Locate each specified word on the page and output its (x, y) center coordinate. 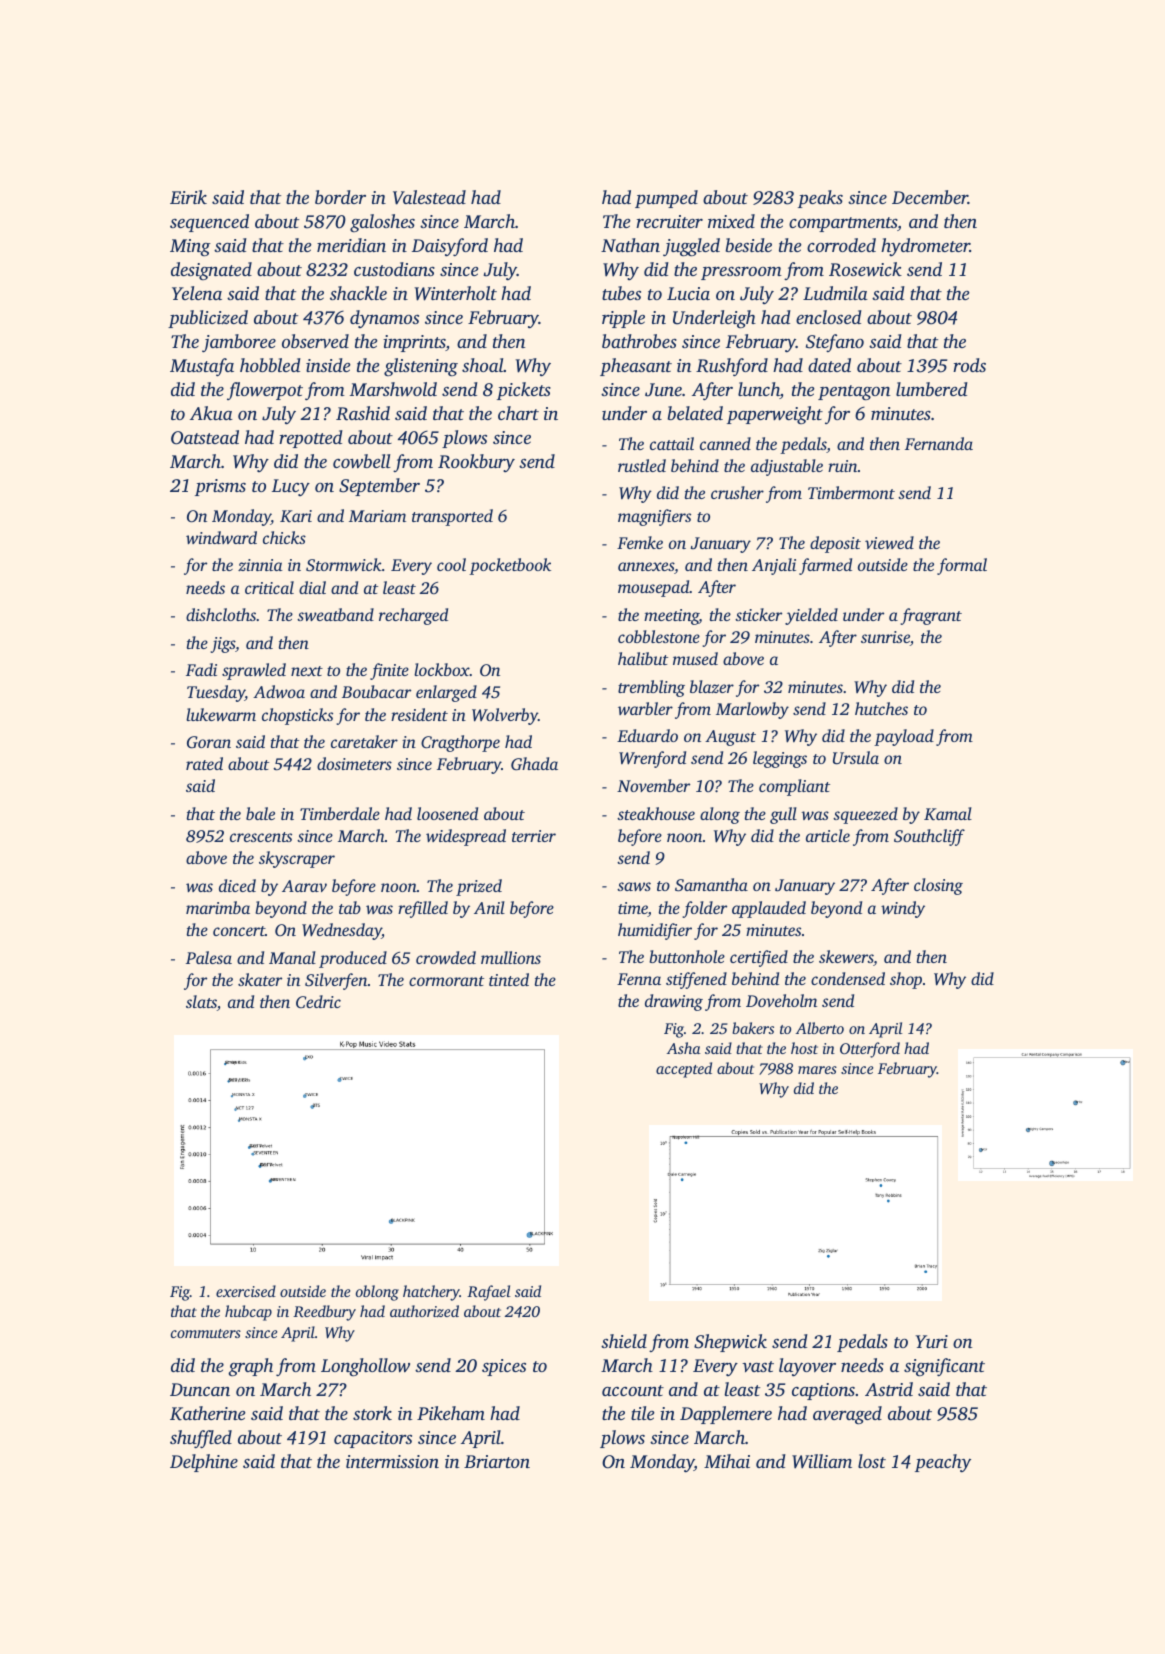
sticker (758, 614)
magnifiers (654, 517)
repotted (311, 439)
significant (944, 1367)
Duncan (200, 1389)
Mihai (727, 1461)
